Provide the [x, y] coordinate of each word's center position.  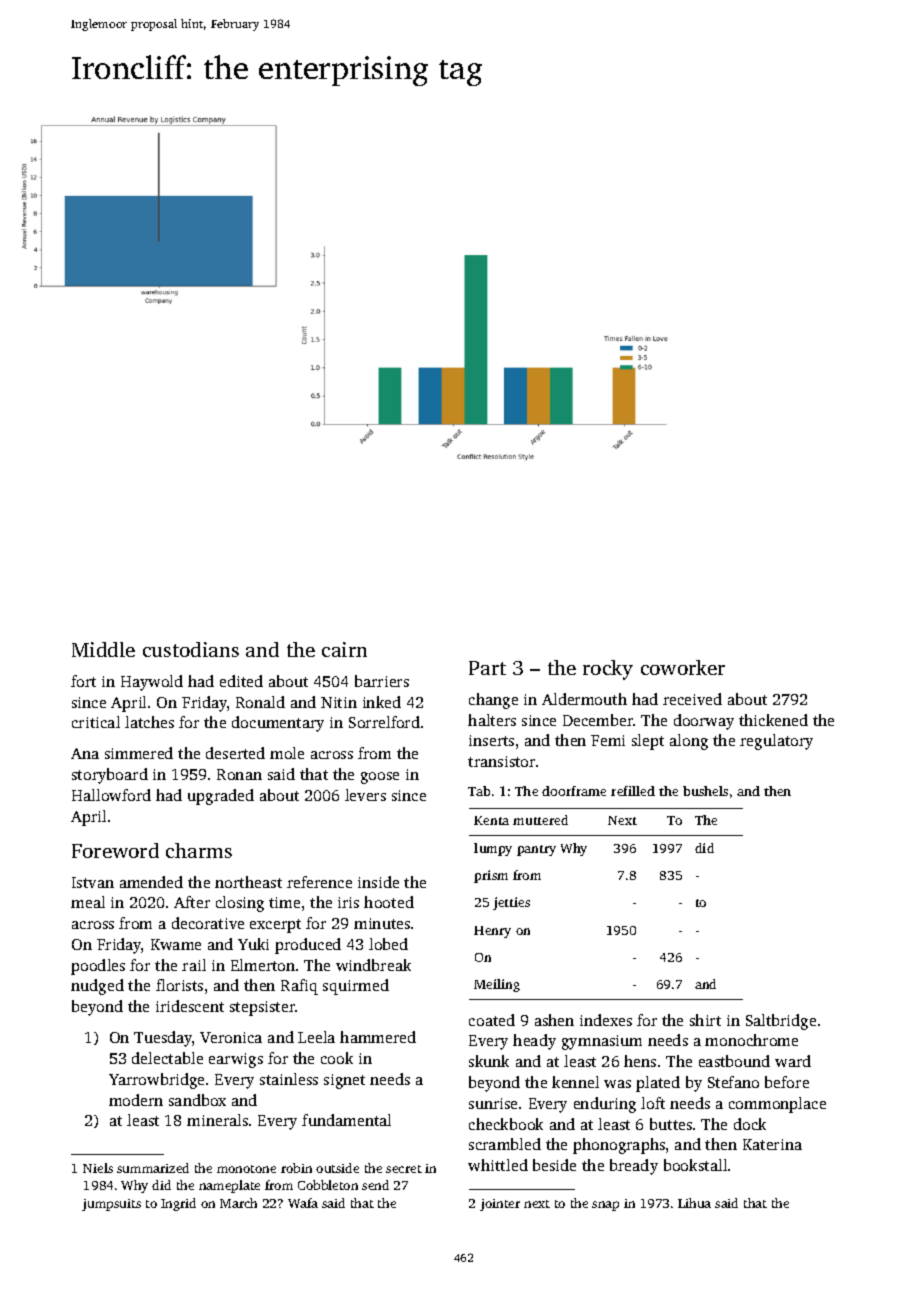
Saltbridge [781, 1022]
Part [487, 668]
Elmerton [263, 965]
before [787, 1082]
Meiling [497, 985]
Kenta [491, 820]
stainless [289, 1079]
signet [344, 1081]
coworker [683, 667]
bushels [705, 791]
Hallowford [111, 795]
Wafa [303, 1203]
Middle [103, 649]
